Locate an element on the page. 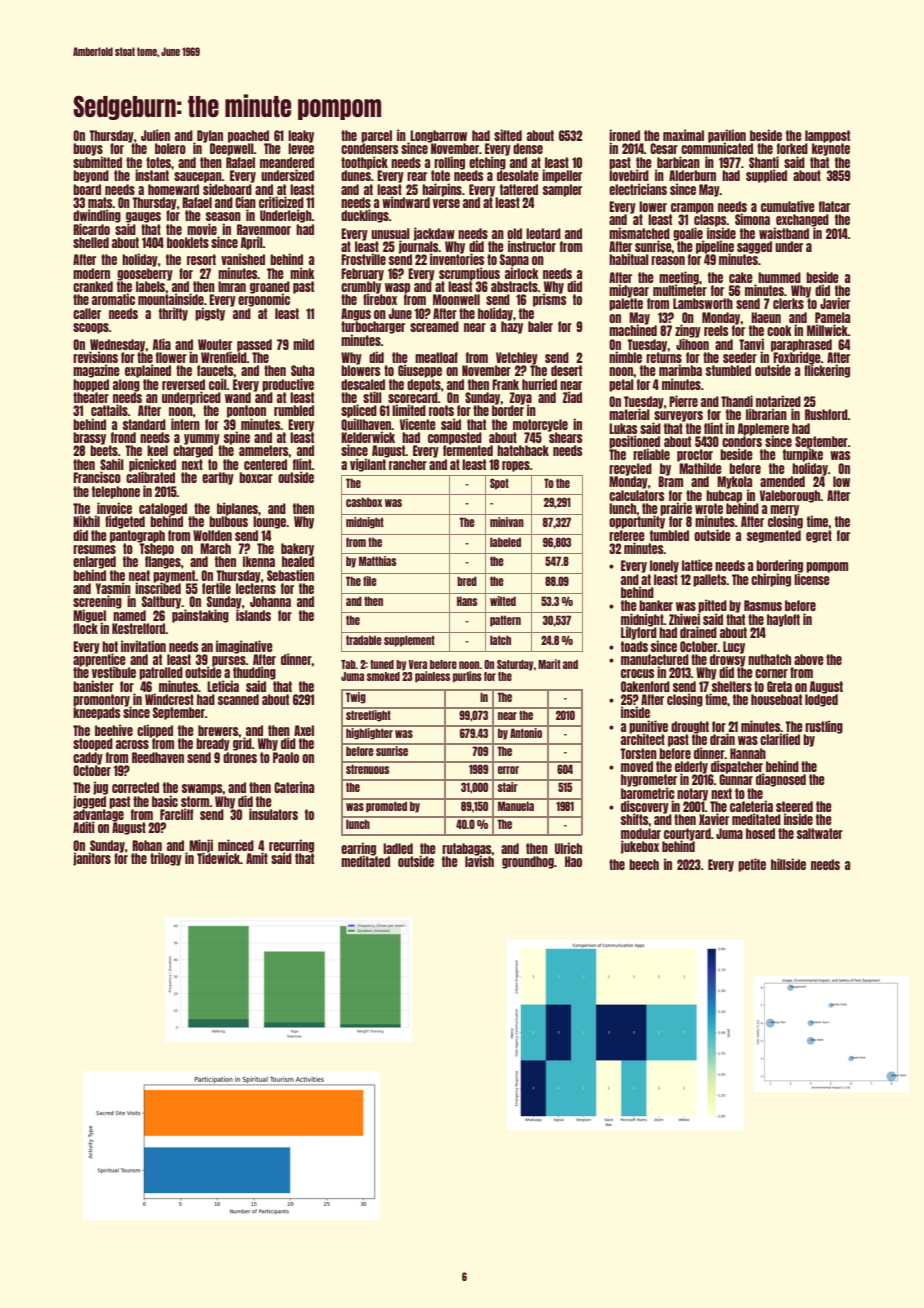 The height and width of the image is (1308, 924). hubcap is located at coordinates (724, 496).
